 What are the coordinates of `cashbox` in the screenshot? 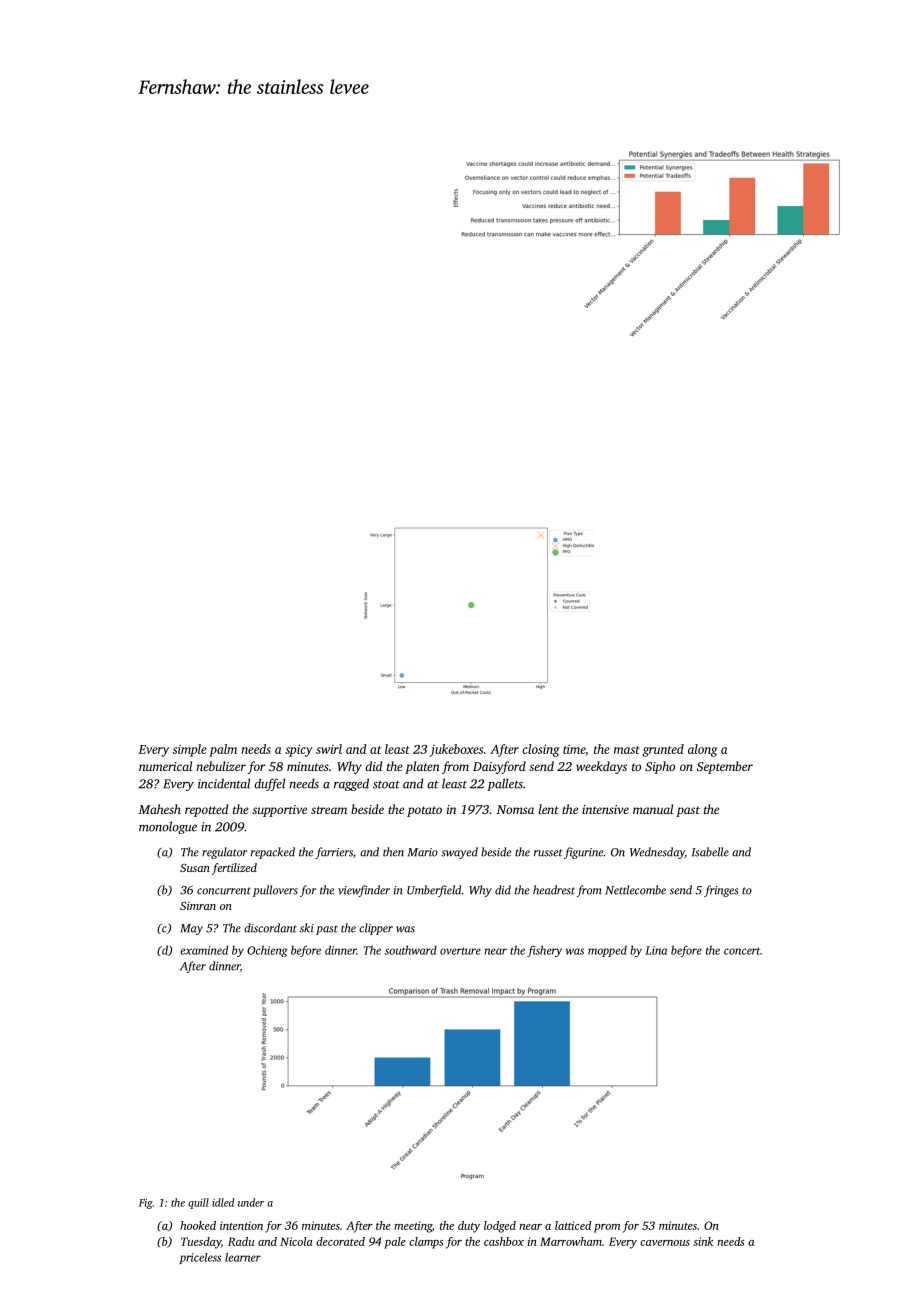 It's located at (504, 1241).
